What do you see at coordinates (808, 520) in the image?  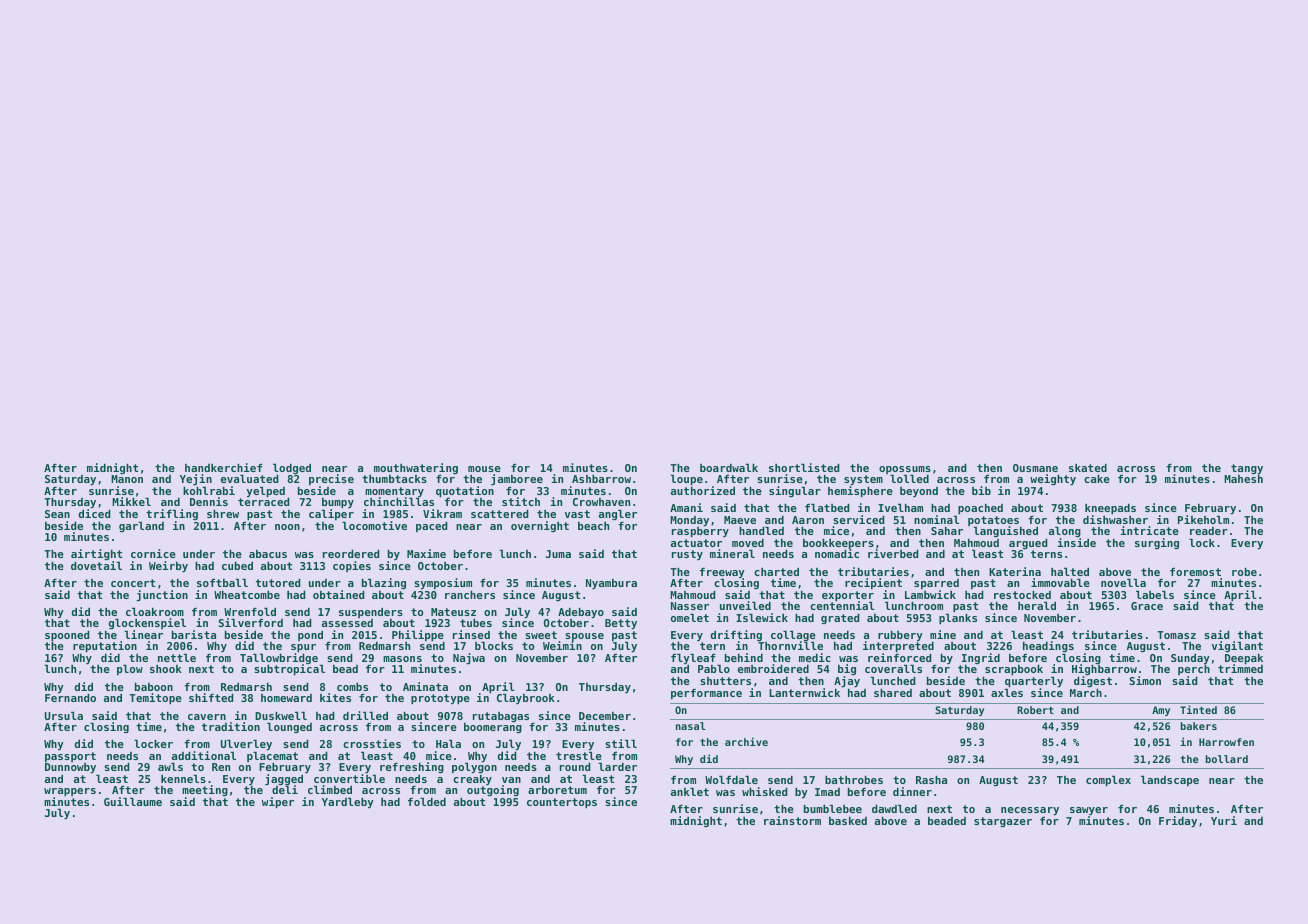 I see `Aaron` at bounding box center [808, 520].
